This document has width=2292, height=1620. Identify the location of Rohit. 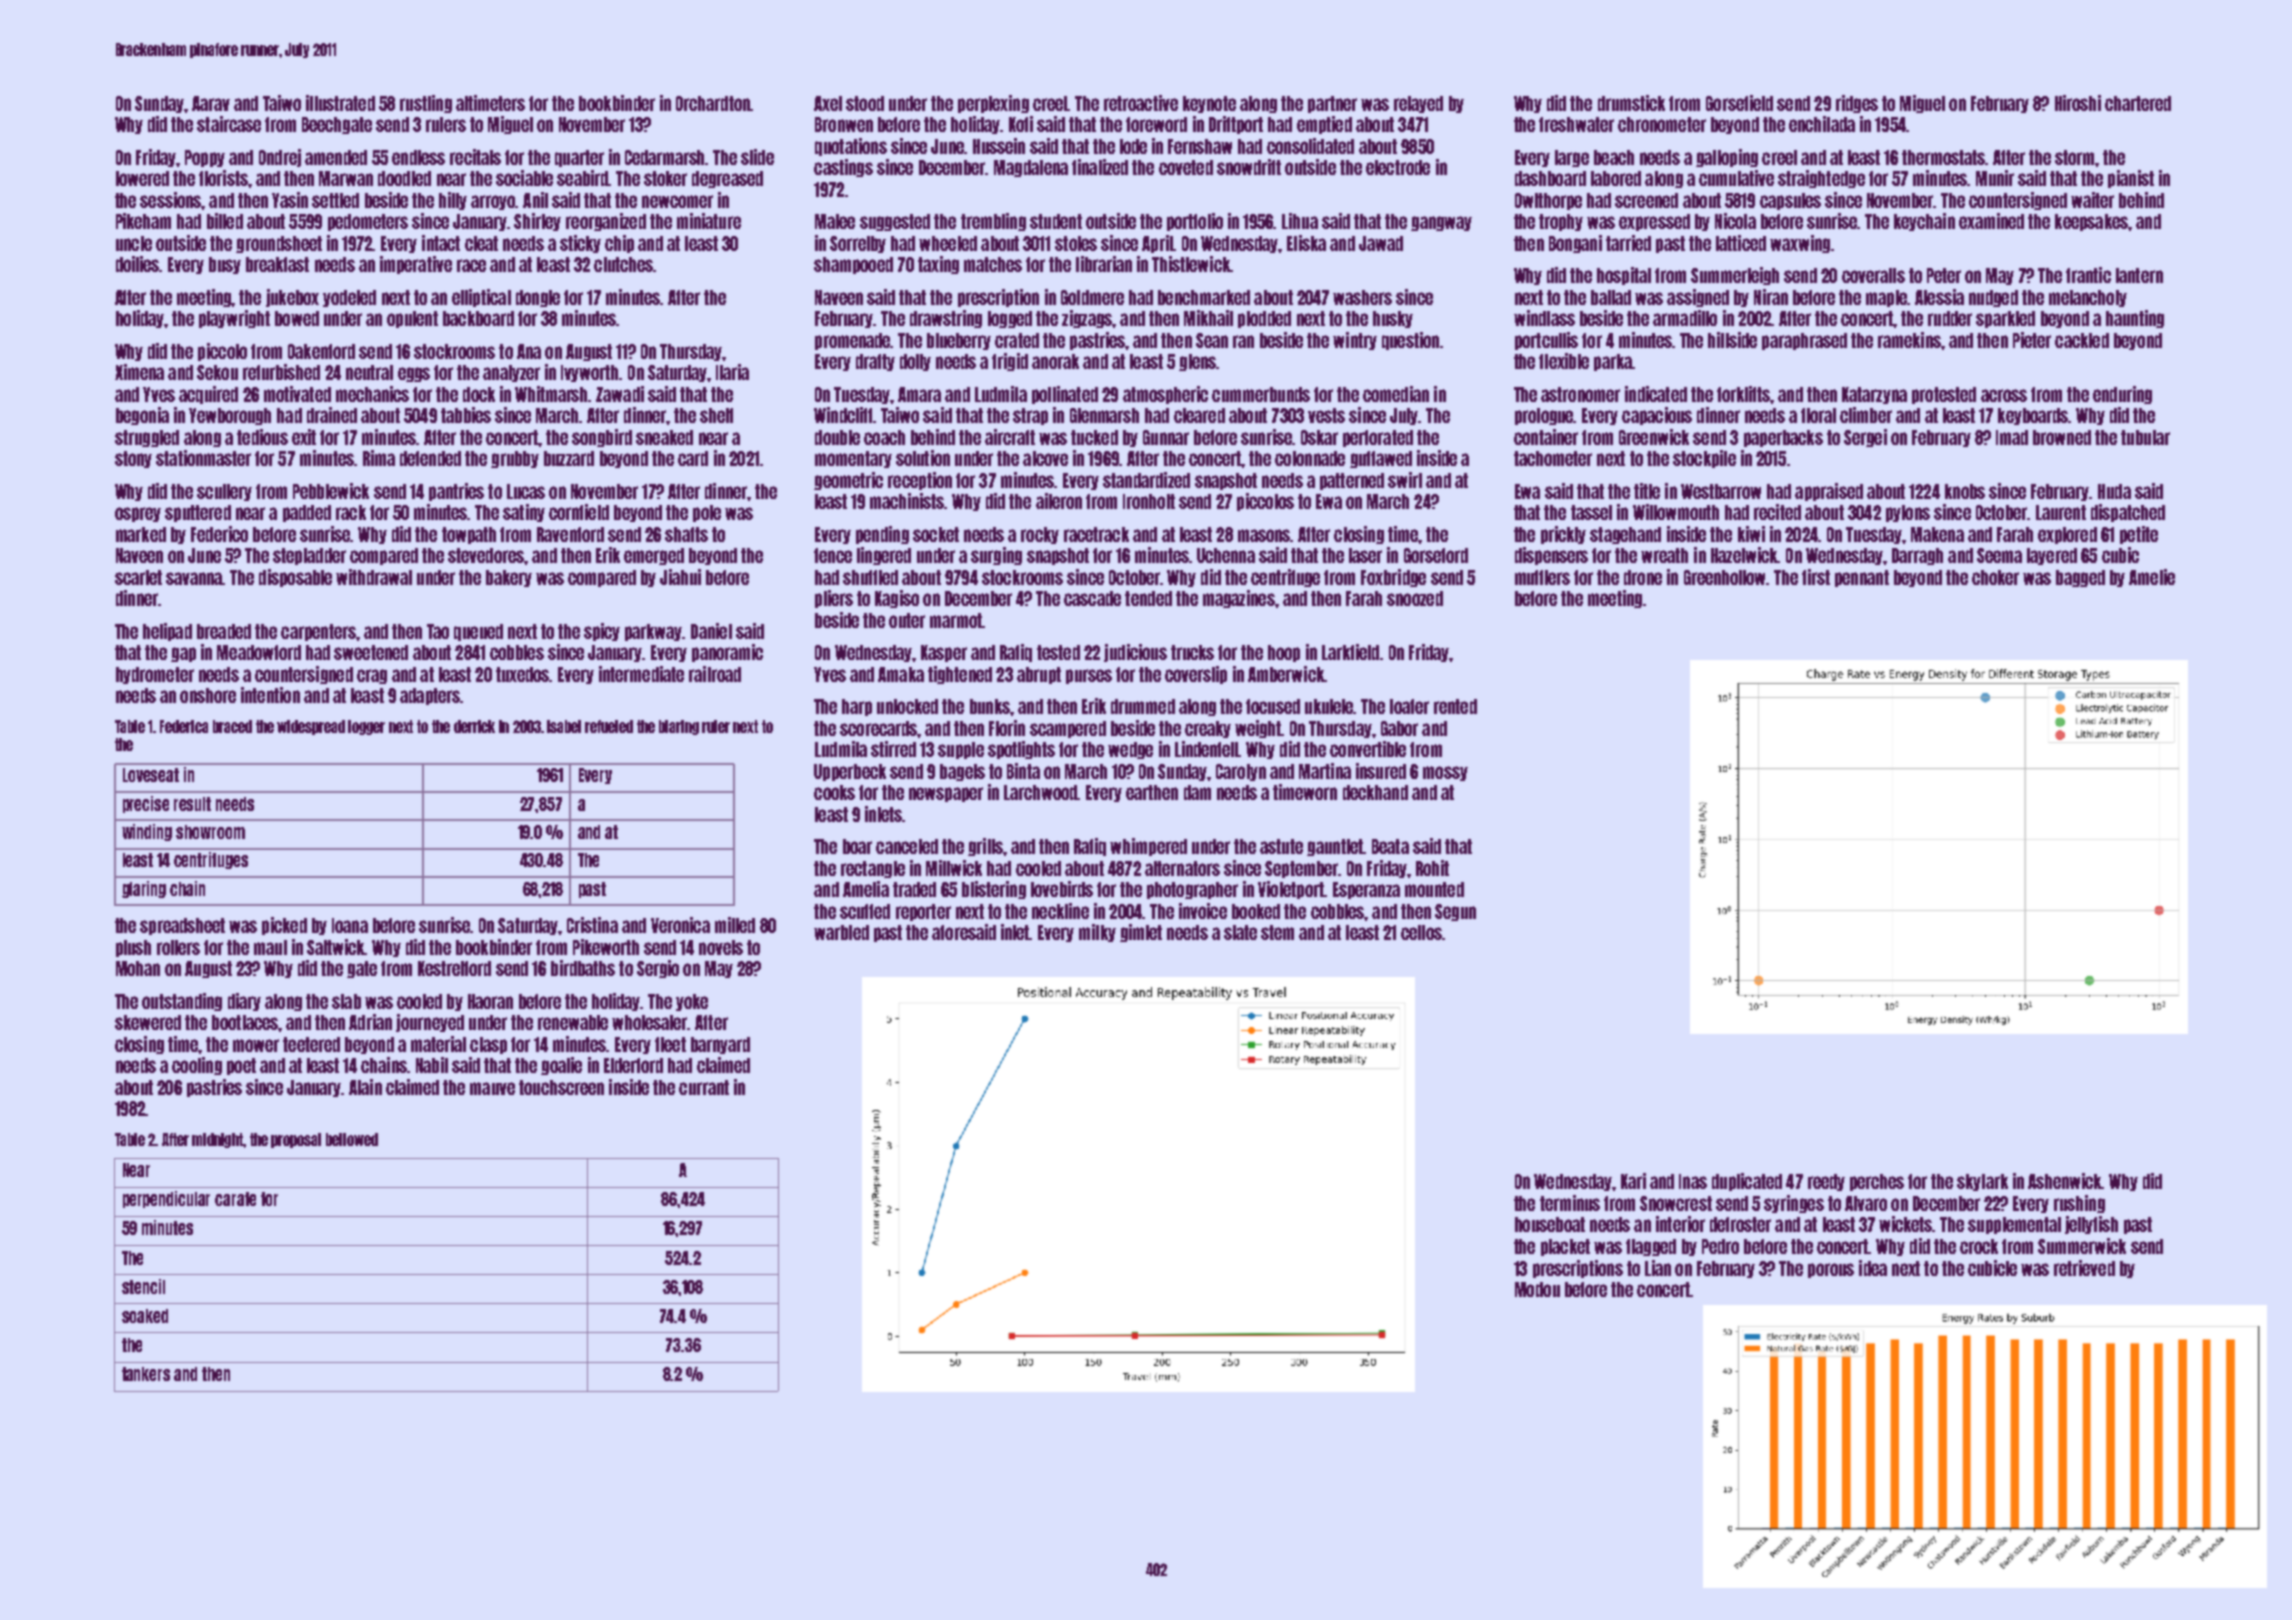
(1432, 868).
